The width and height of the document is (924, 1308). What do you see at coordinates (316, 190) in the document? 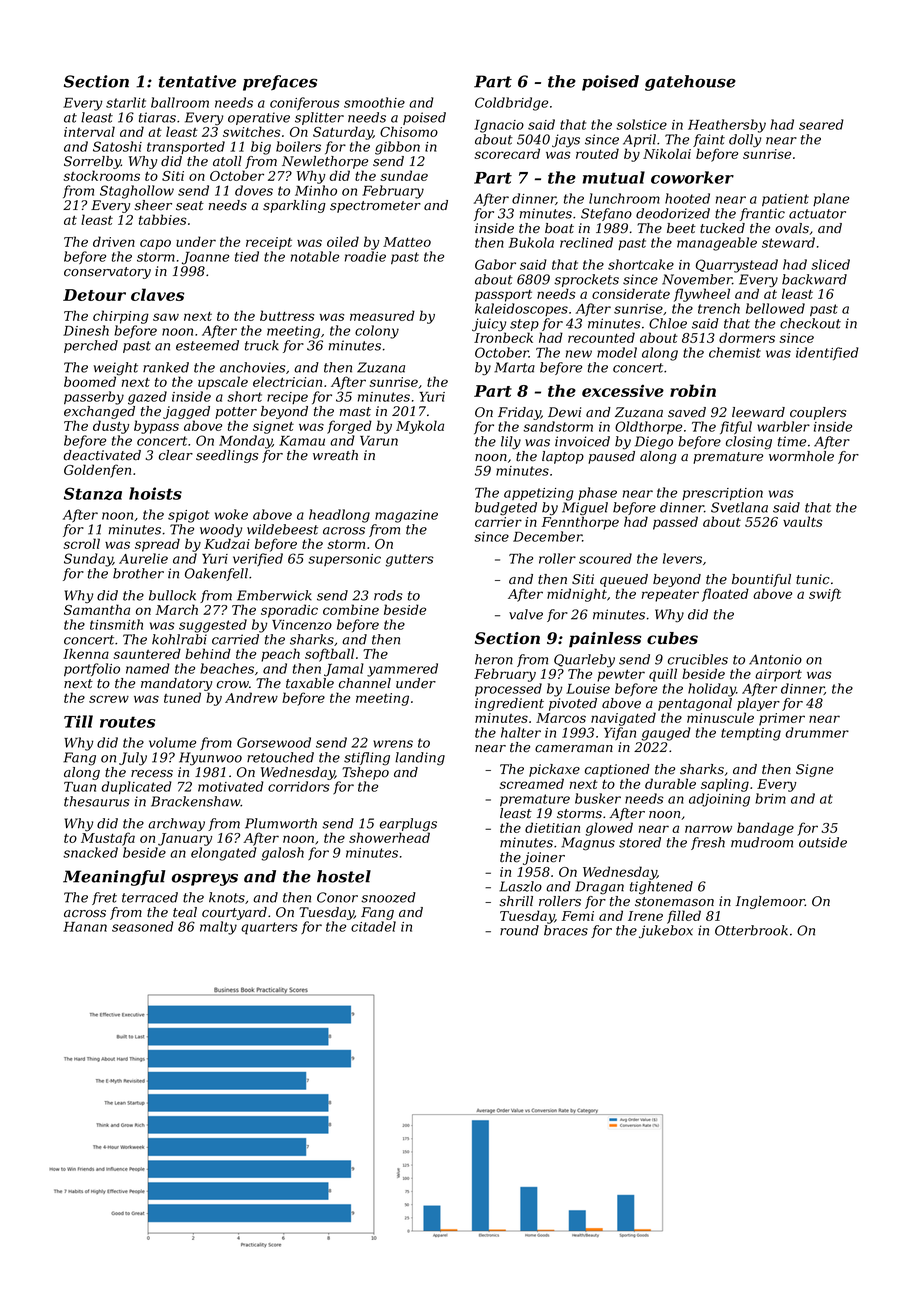
I see `Minho` at bounding box center [316, 190].
